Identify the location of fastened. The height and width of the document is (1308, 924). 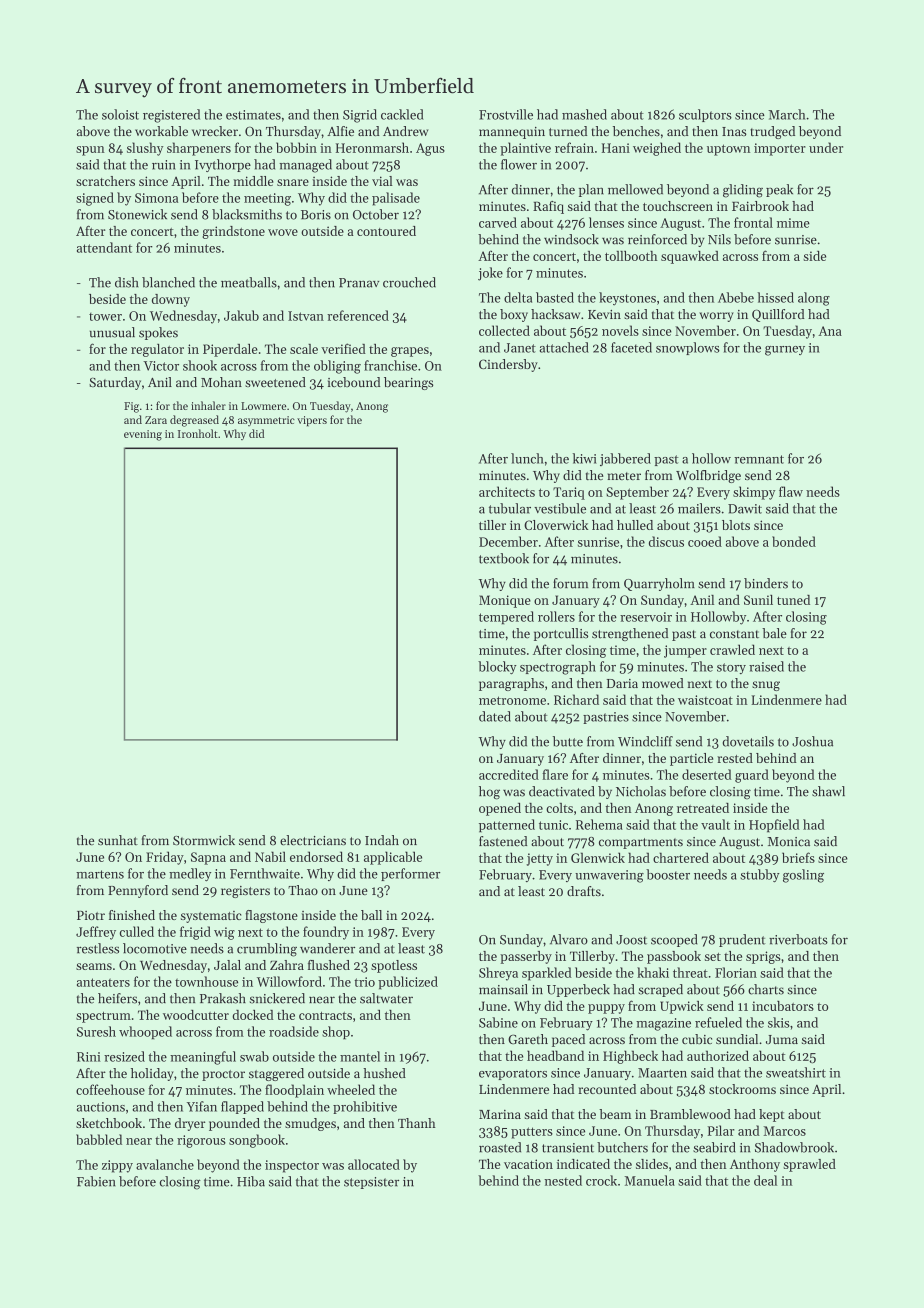
(503, 841).
